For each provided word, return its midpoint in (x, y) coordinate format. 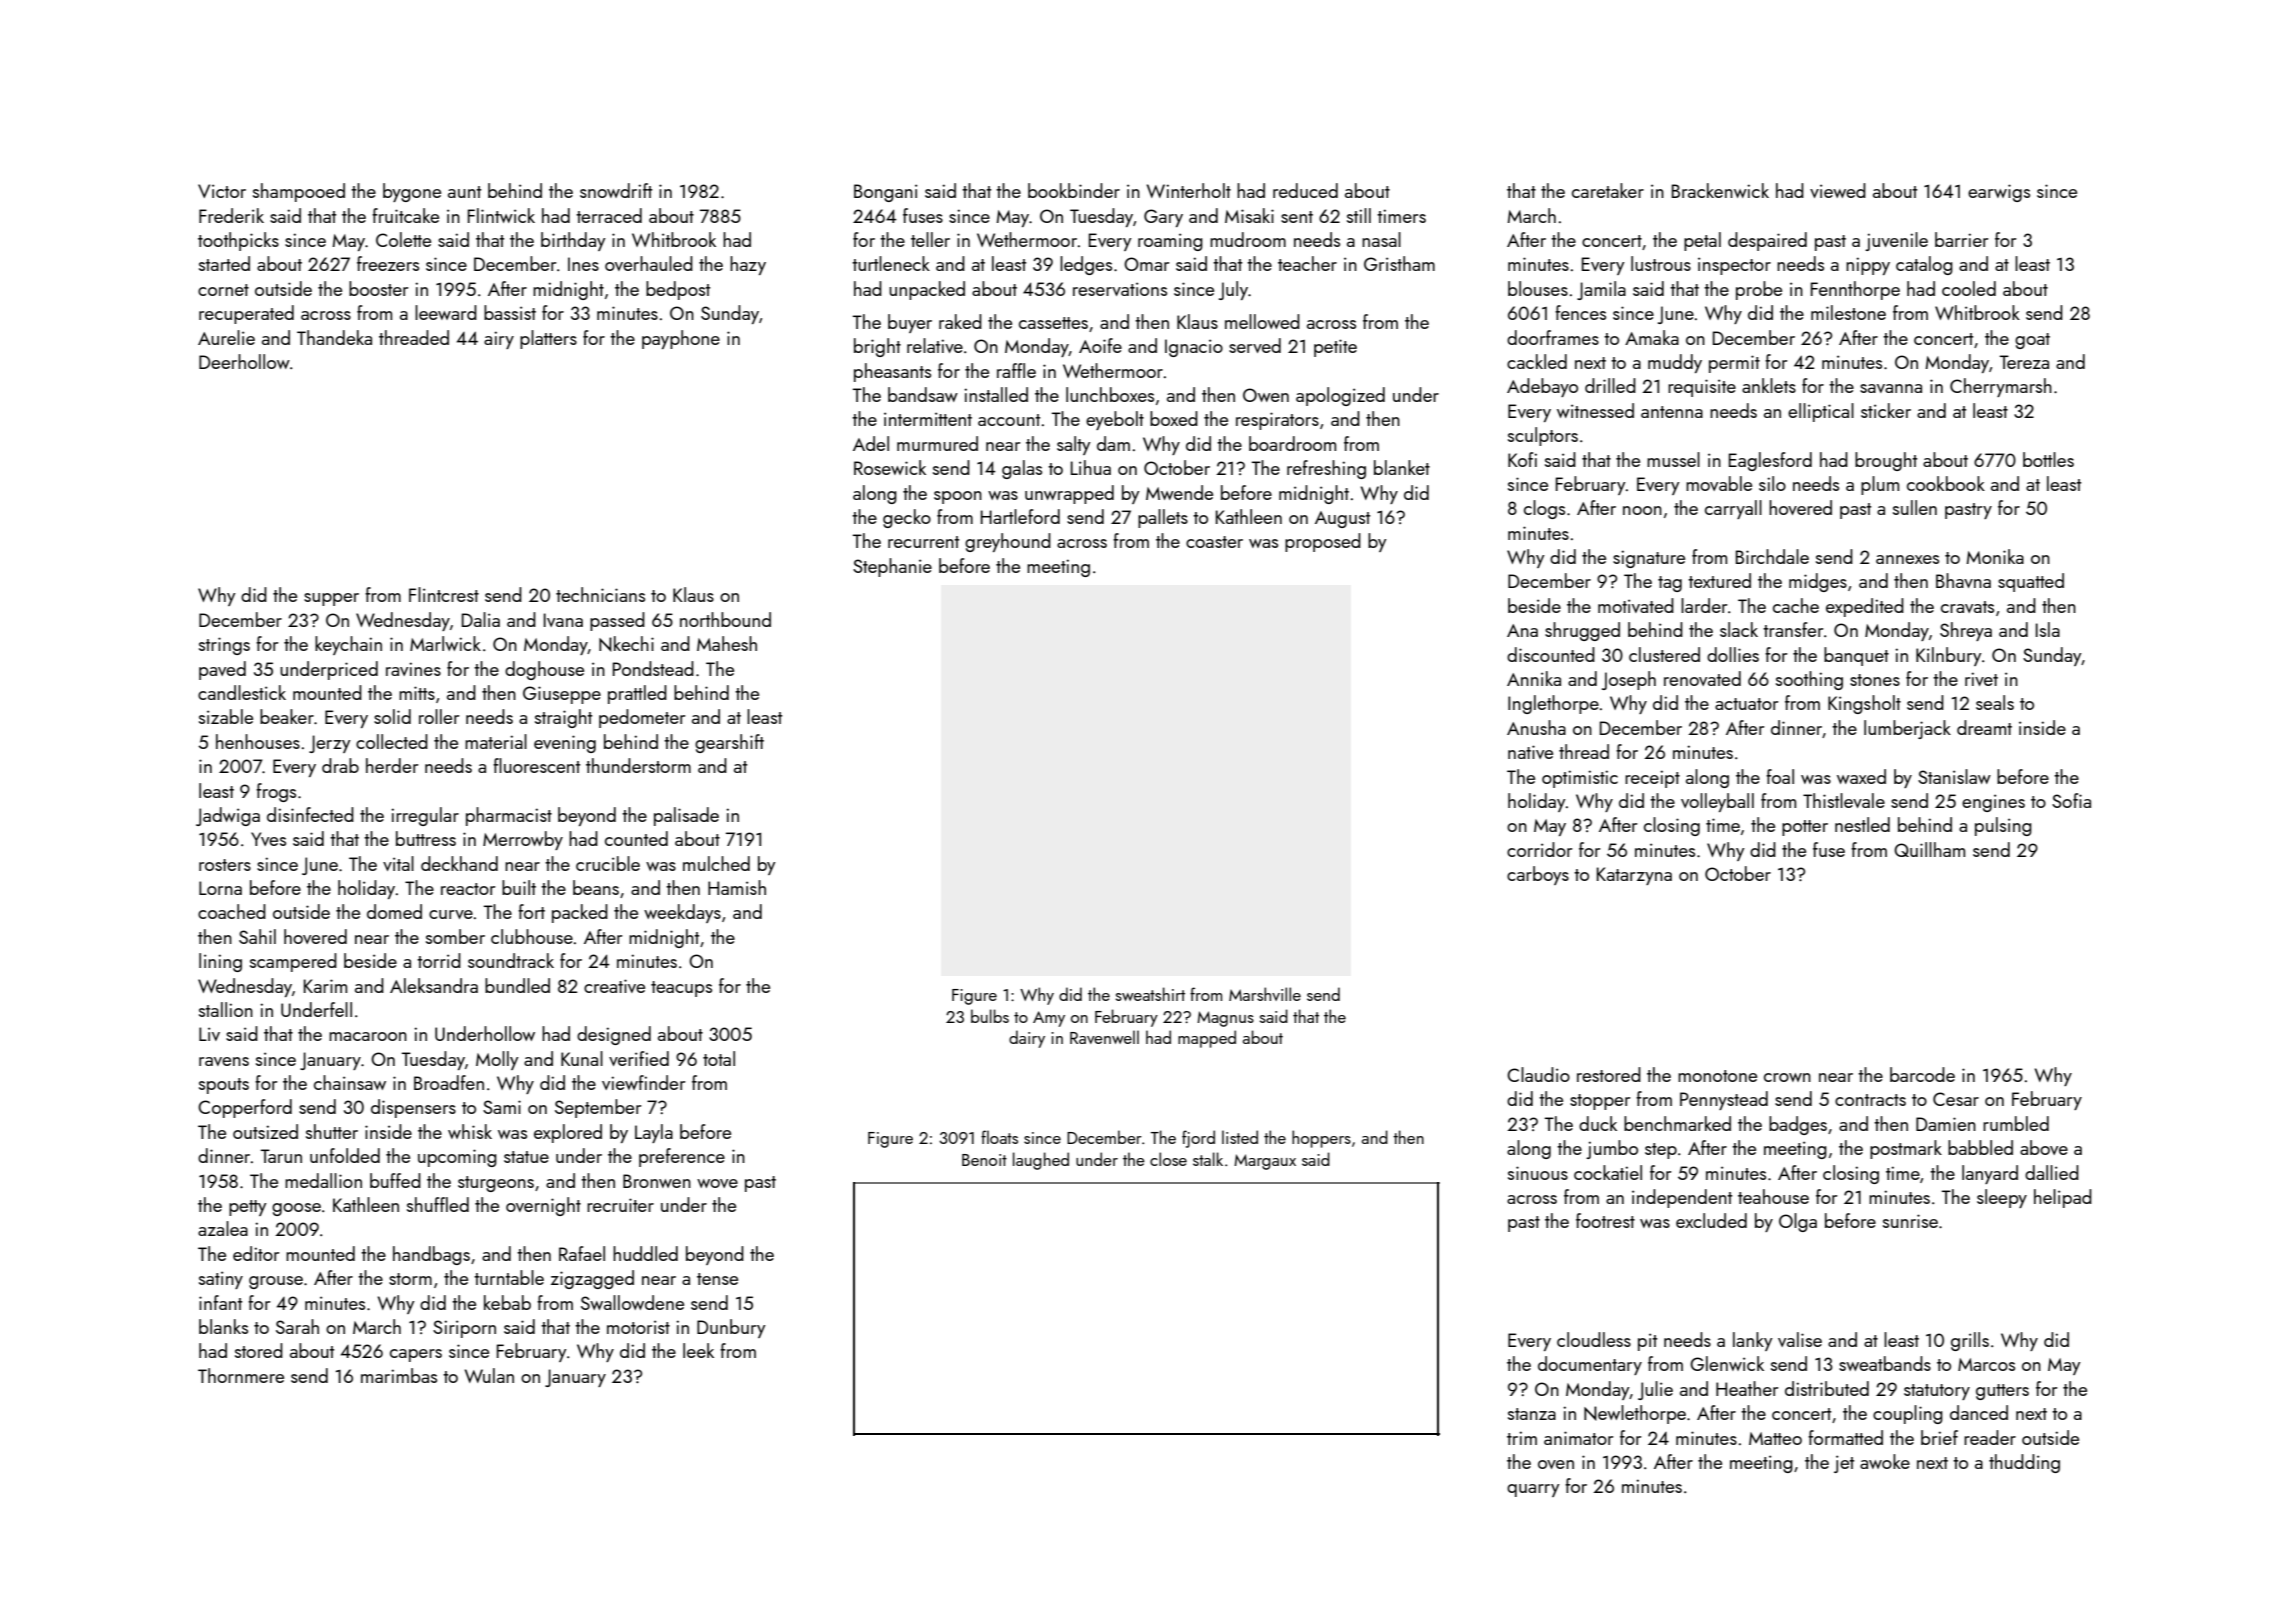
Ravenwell (1104, 1037)
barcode (1922, 1074)
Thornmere (241, 1375)
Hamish (737, 887)
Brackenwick (1720, 190)
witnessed (1595, 410)
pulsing (2003, 826)
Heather (1747, 1388)
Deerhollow (244, 361)
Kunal (582, 1058)
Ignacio (1194, 348)
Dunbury (731, 1328)
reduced (1305, 190)
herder (392, 765)
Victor (222, 191)
